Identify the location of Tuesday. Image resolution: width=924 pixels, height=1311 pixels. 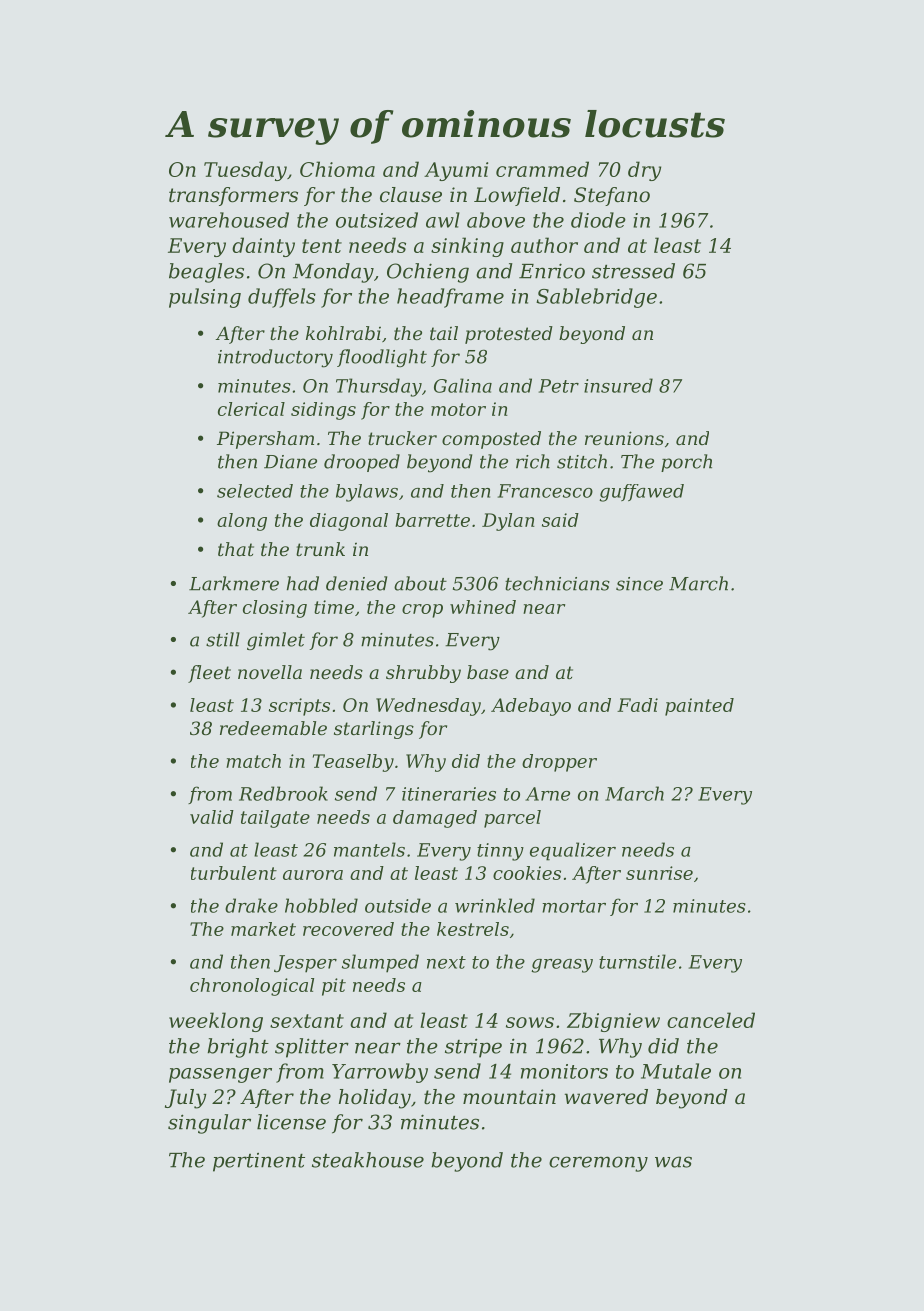
(245, 171).
